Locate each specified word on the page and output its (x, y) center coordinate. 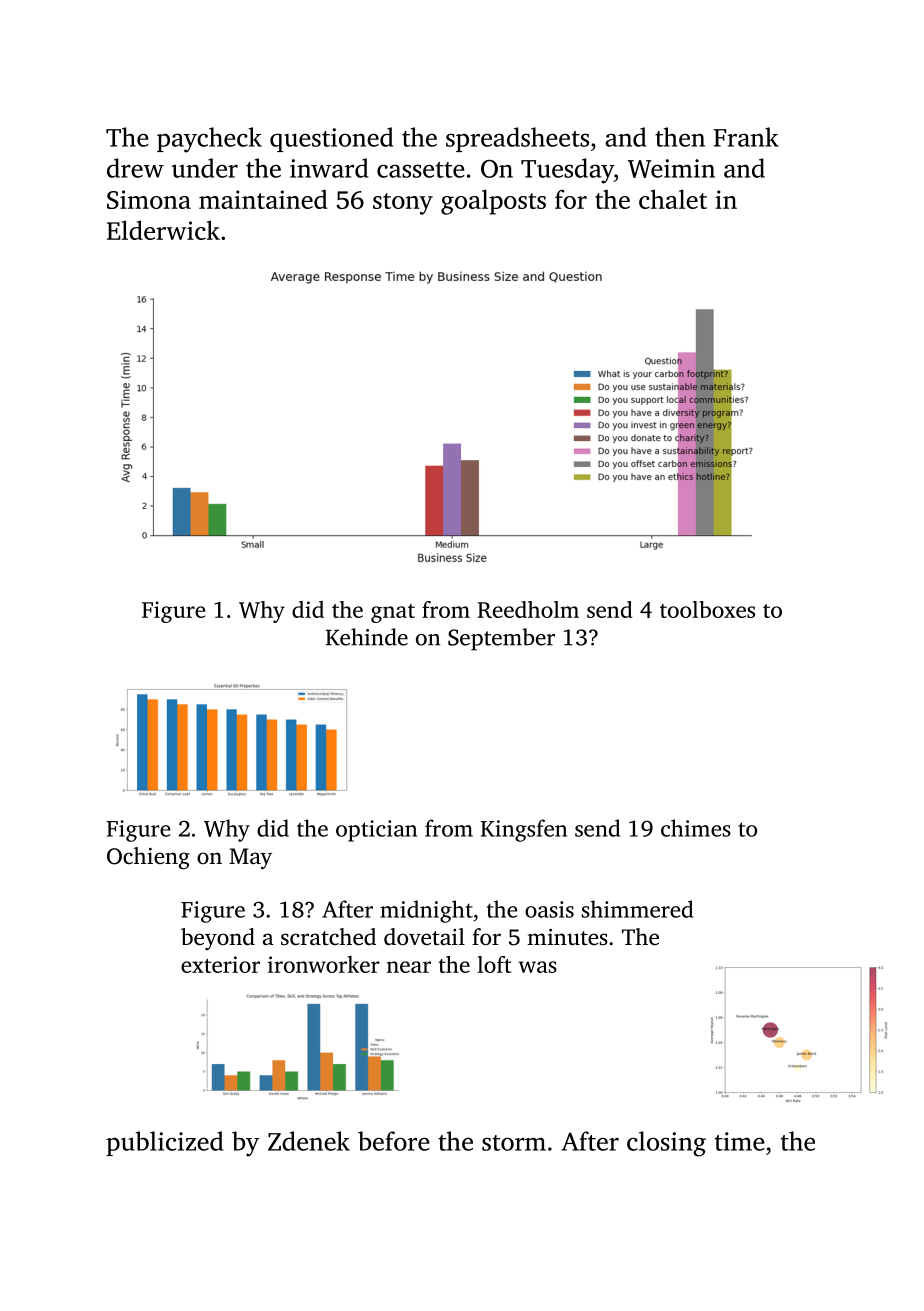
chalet (673, 199)
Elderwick (163, 230)
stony (403, 204)
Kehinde (367, 637)
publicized (164, 1143)
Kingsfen (524, 830)
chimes (696, 828)
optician (376, 831)
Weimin (671, 168)
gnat (393, 613)
